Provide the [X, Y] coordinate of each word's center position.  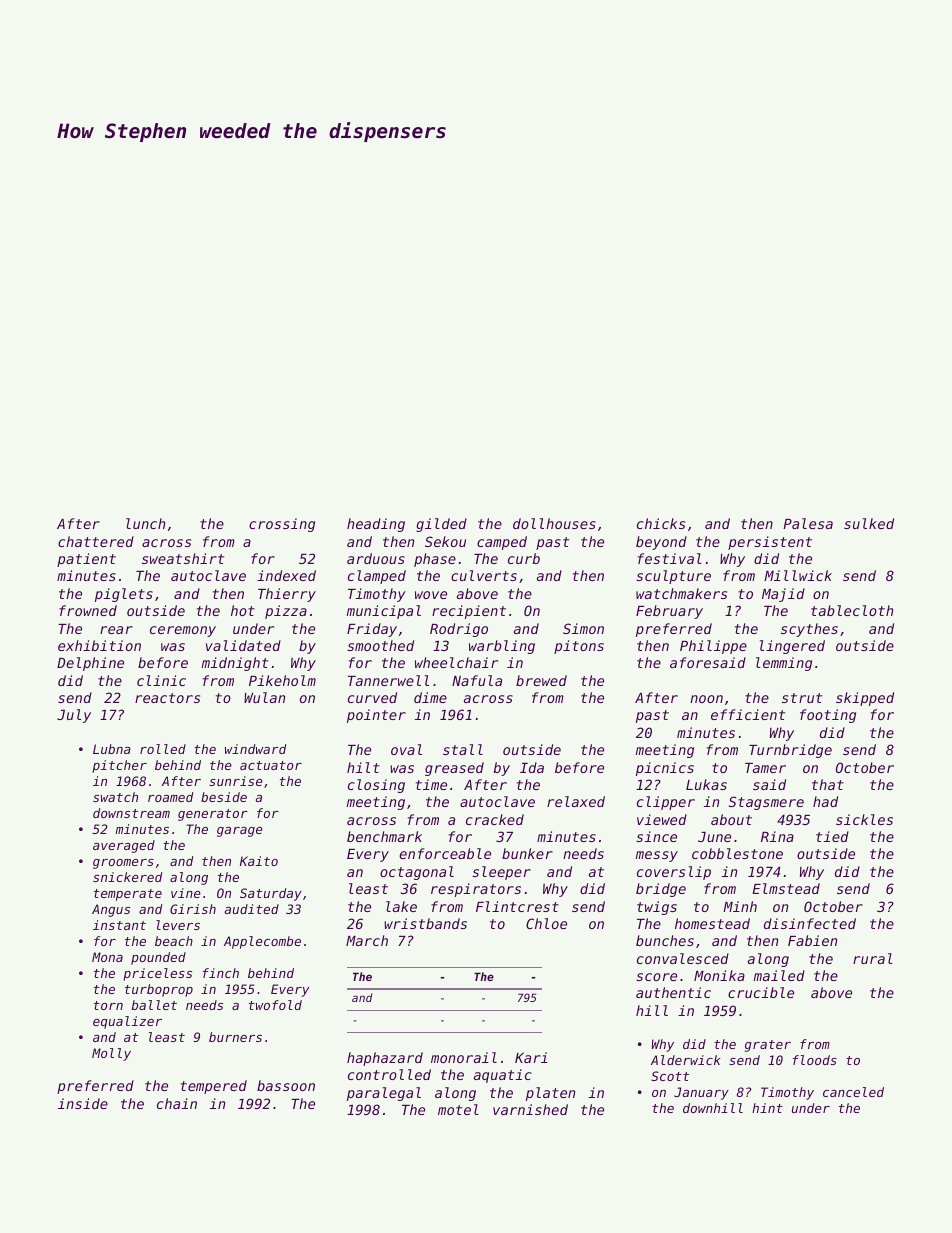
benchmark [384, 836]
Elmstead [786, 888]
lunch [145, 523]
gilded [441, 525]
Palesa [808, 523]
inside [83, 1103]
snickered [127, 877]
